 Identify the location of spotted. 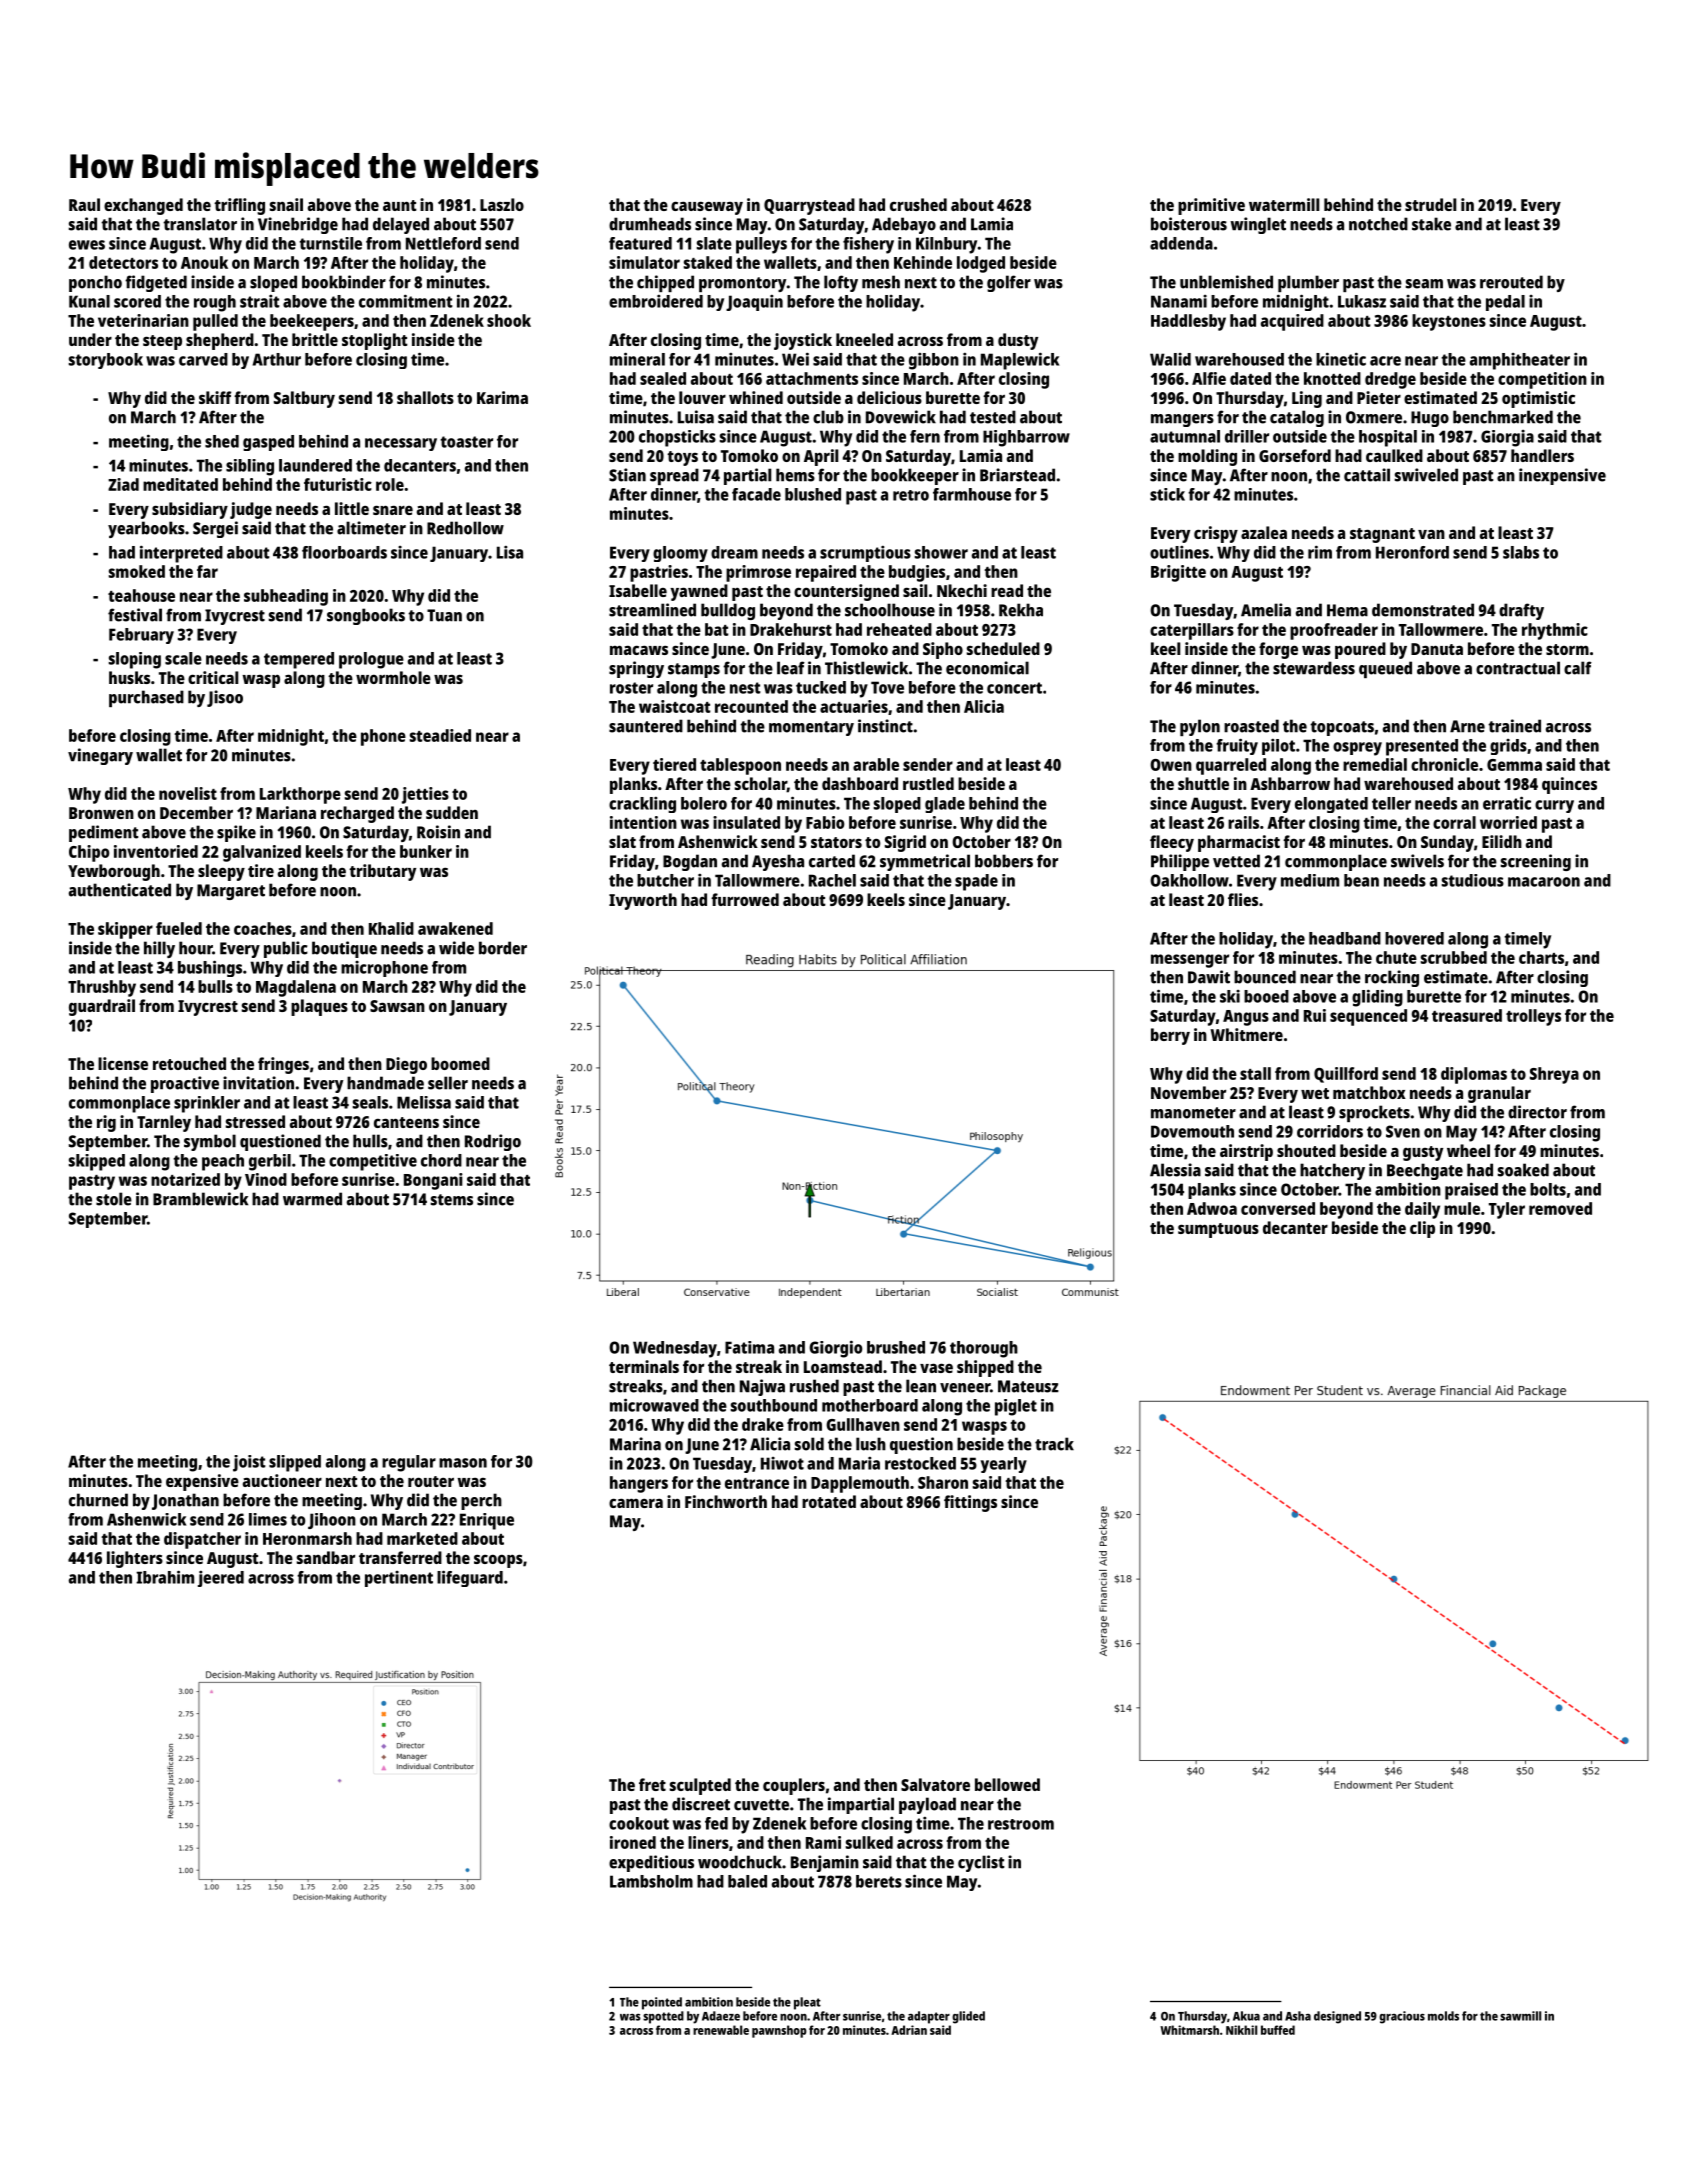
(663, 2017).
